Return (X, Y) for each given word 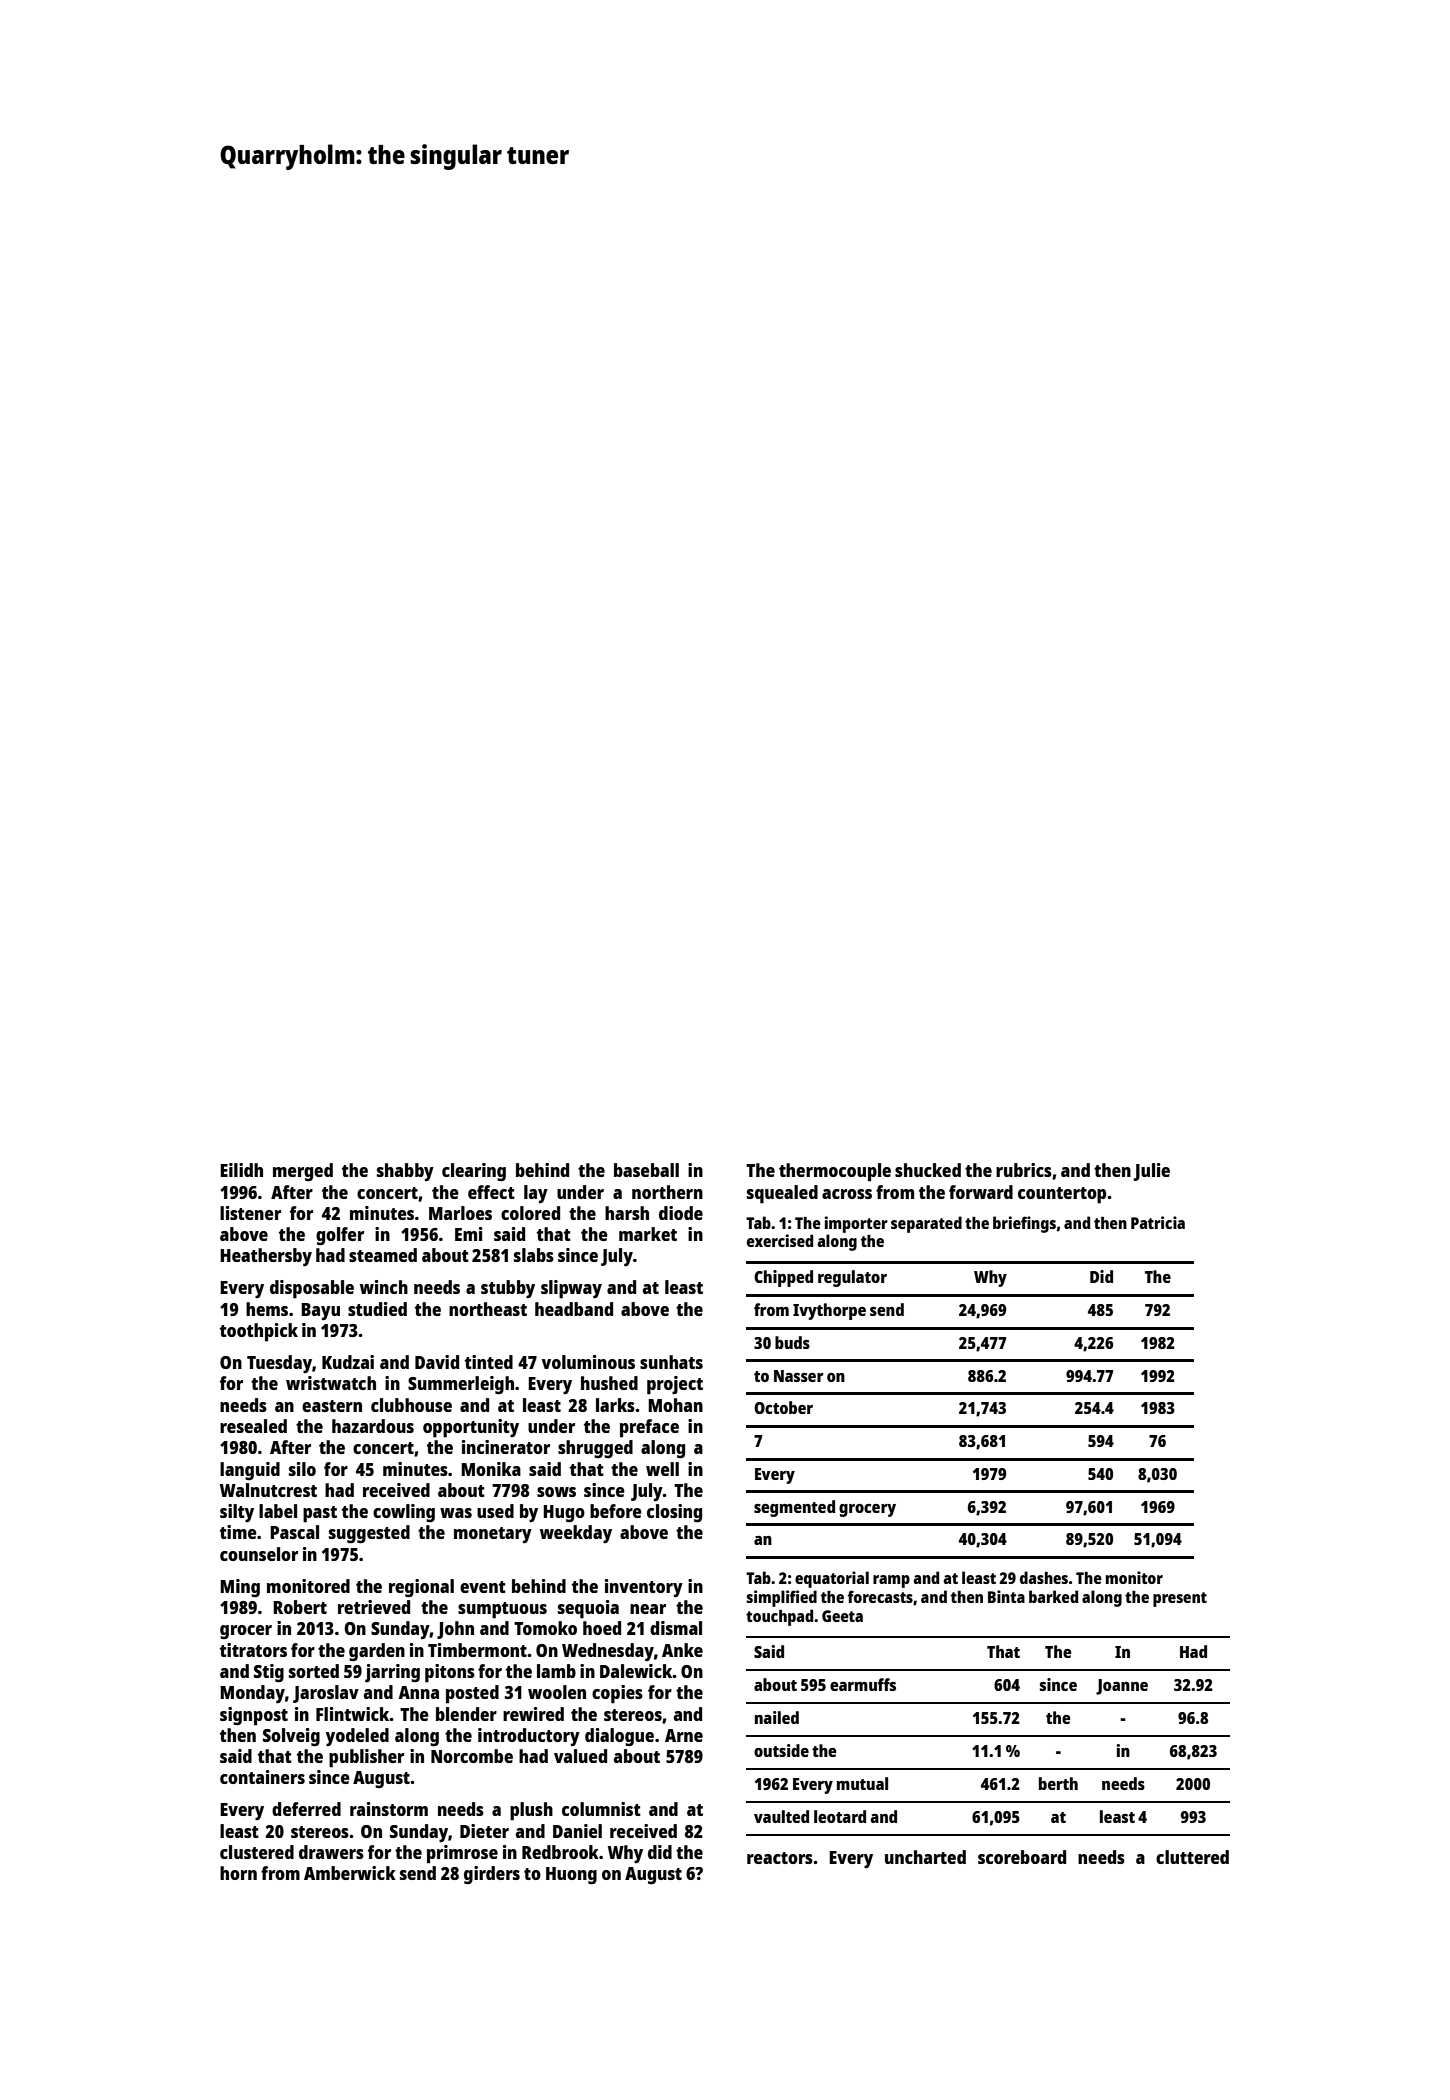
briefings (1024, 1224)
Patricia (1158, 1222)
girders (492, 1875)
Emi (469, 1234)
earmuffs (863, 1684)
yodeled (357, 1737)
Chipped (783, 1278)
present (1180, 1599)
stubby (508, 1289)
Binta (1006, 1596)
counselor (259, 1554)
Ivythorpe (829, 1311)
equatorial (832, 1579)
